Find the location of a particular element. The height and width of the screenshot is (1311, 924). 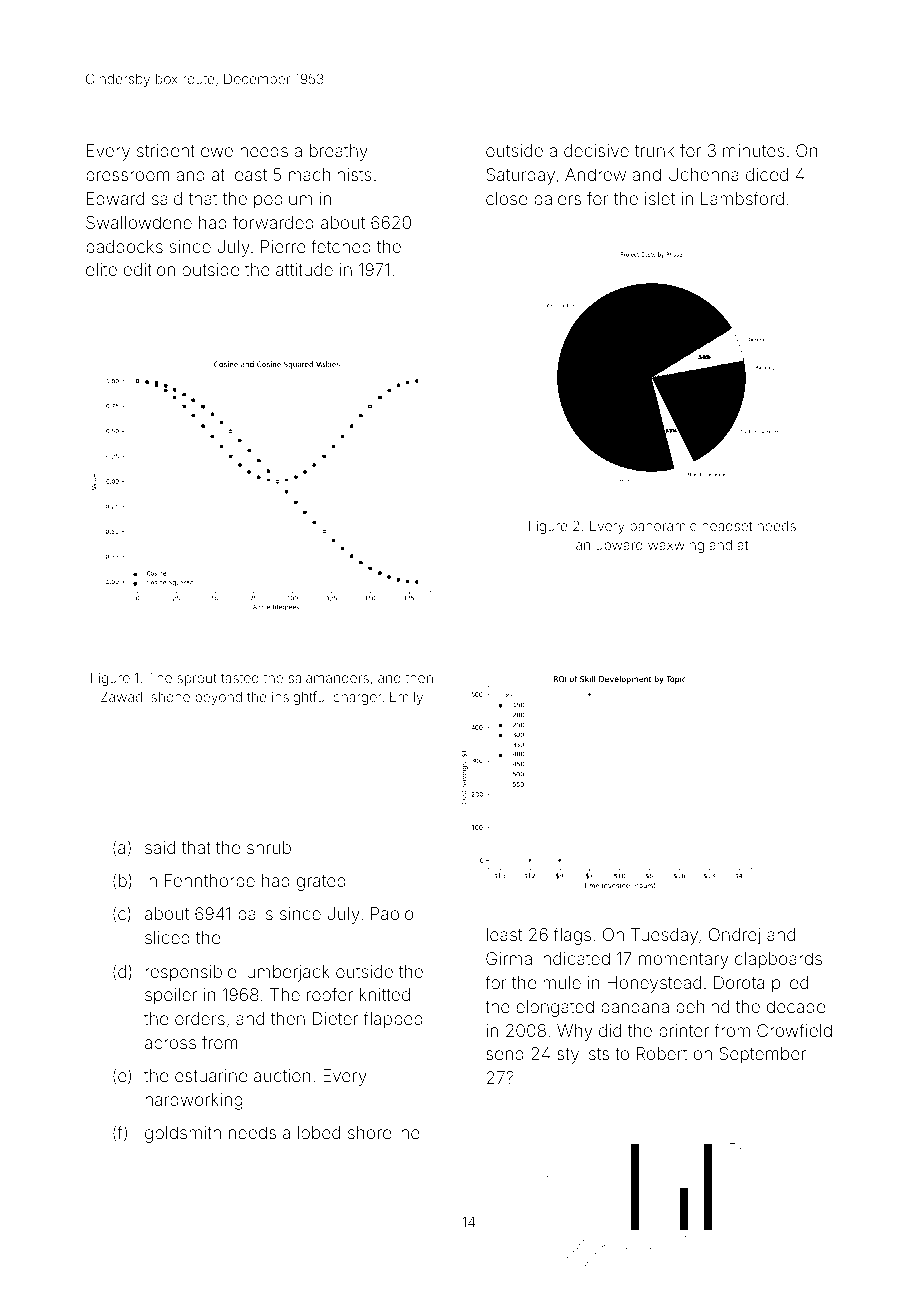

stylists is located at coordinates (583, 1055).
